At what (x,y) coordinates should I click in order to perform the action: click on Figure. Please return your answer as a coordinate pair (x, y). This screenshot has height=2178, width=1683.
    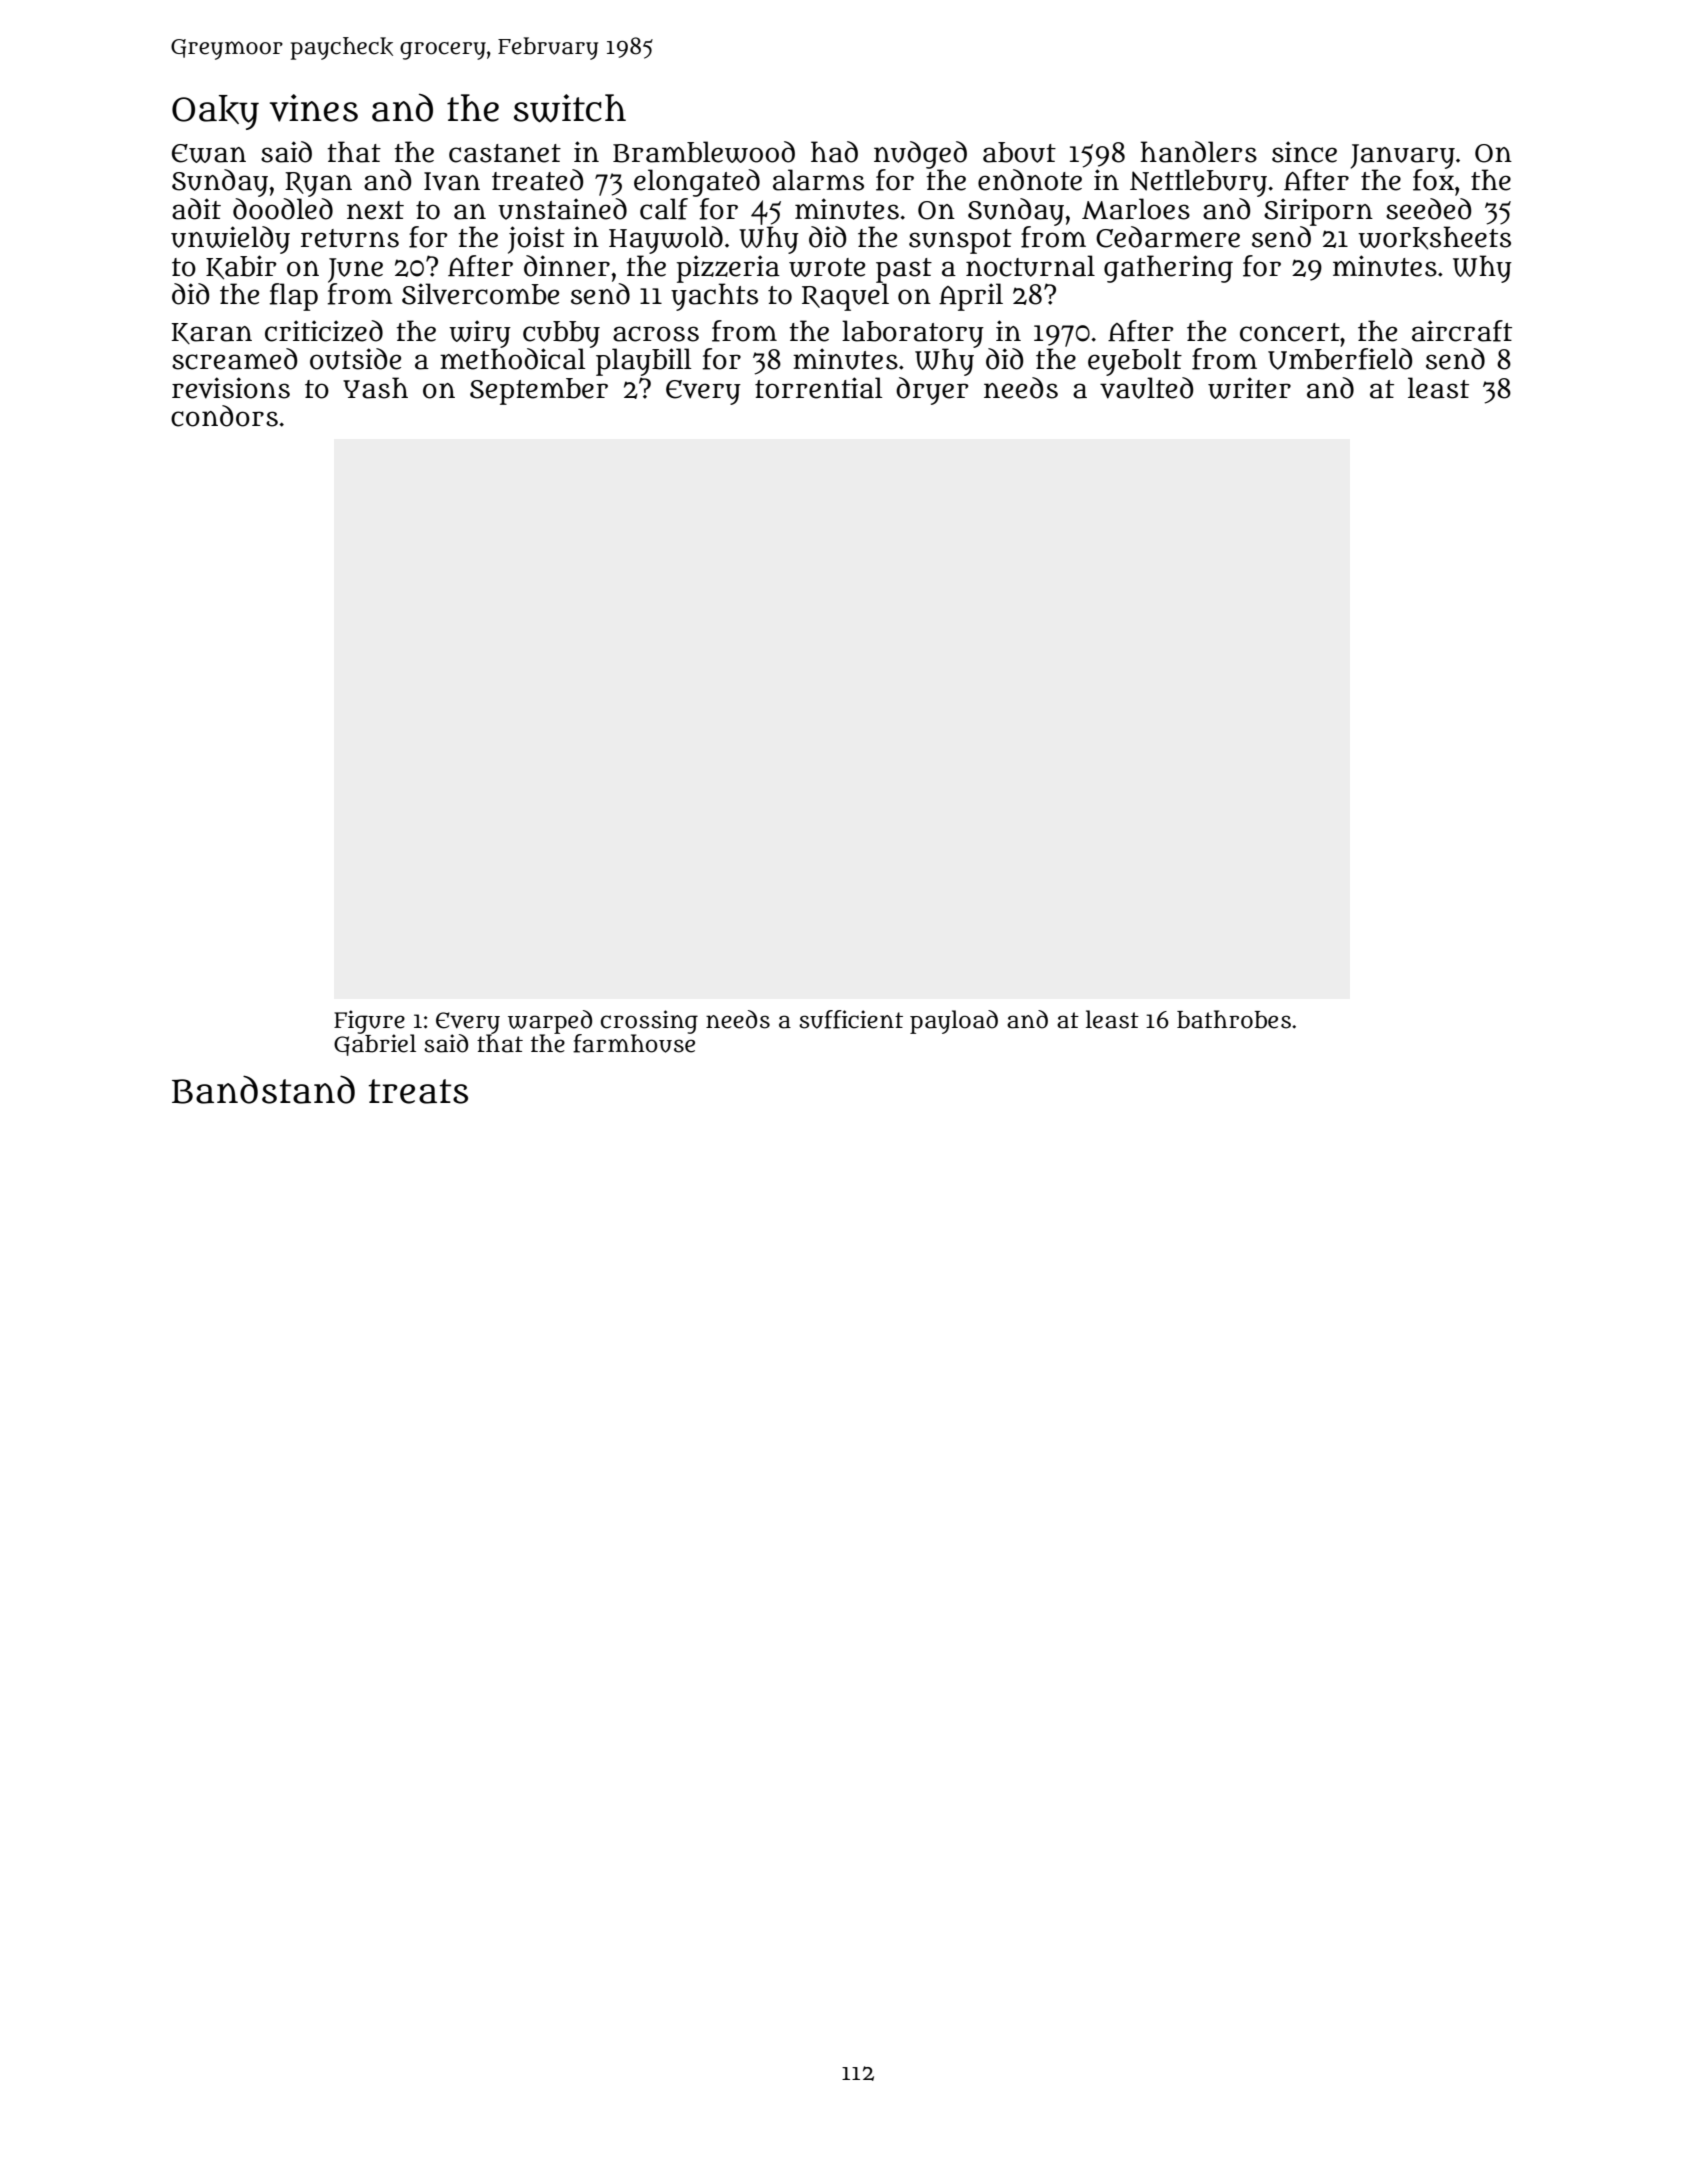
    Looking at the image, I should click on (369, 1022).
